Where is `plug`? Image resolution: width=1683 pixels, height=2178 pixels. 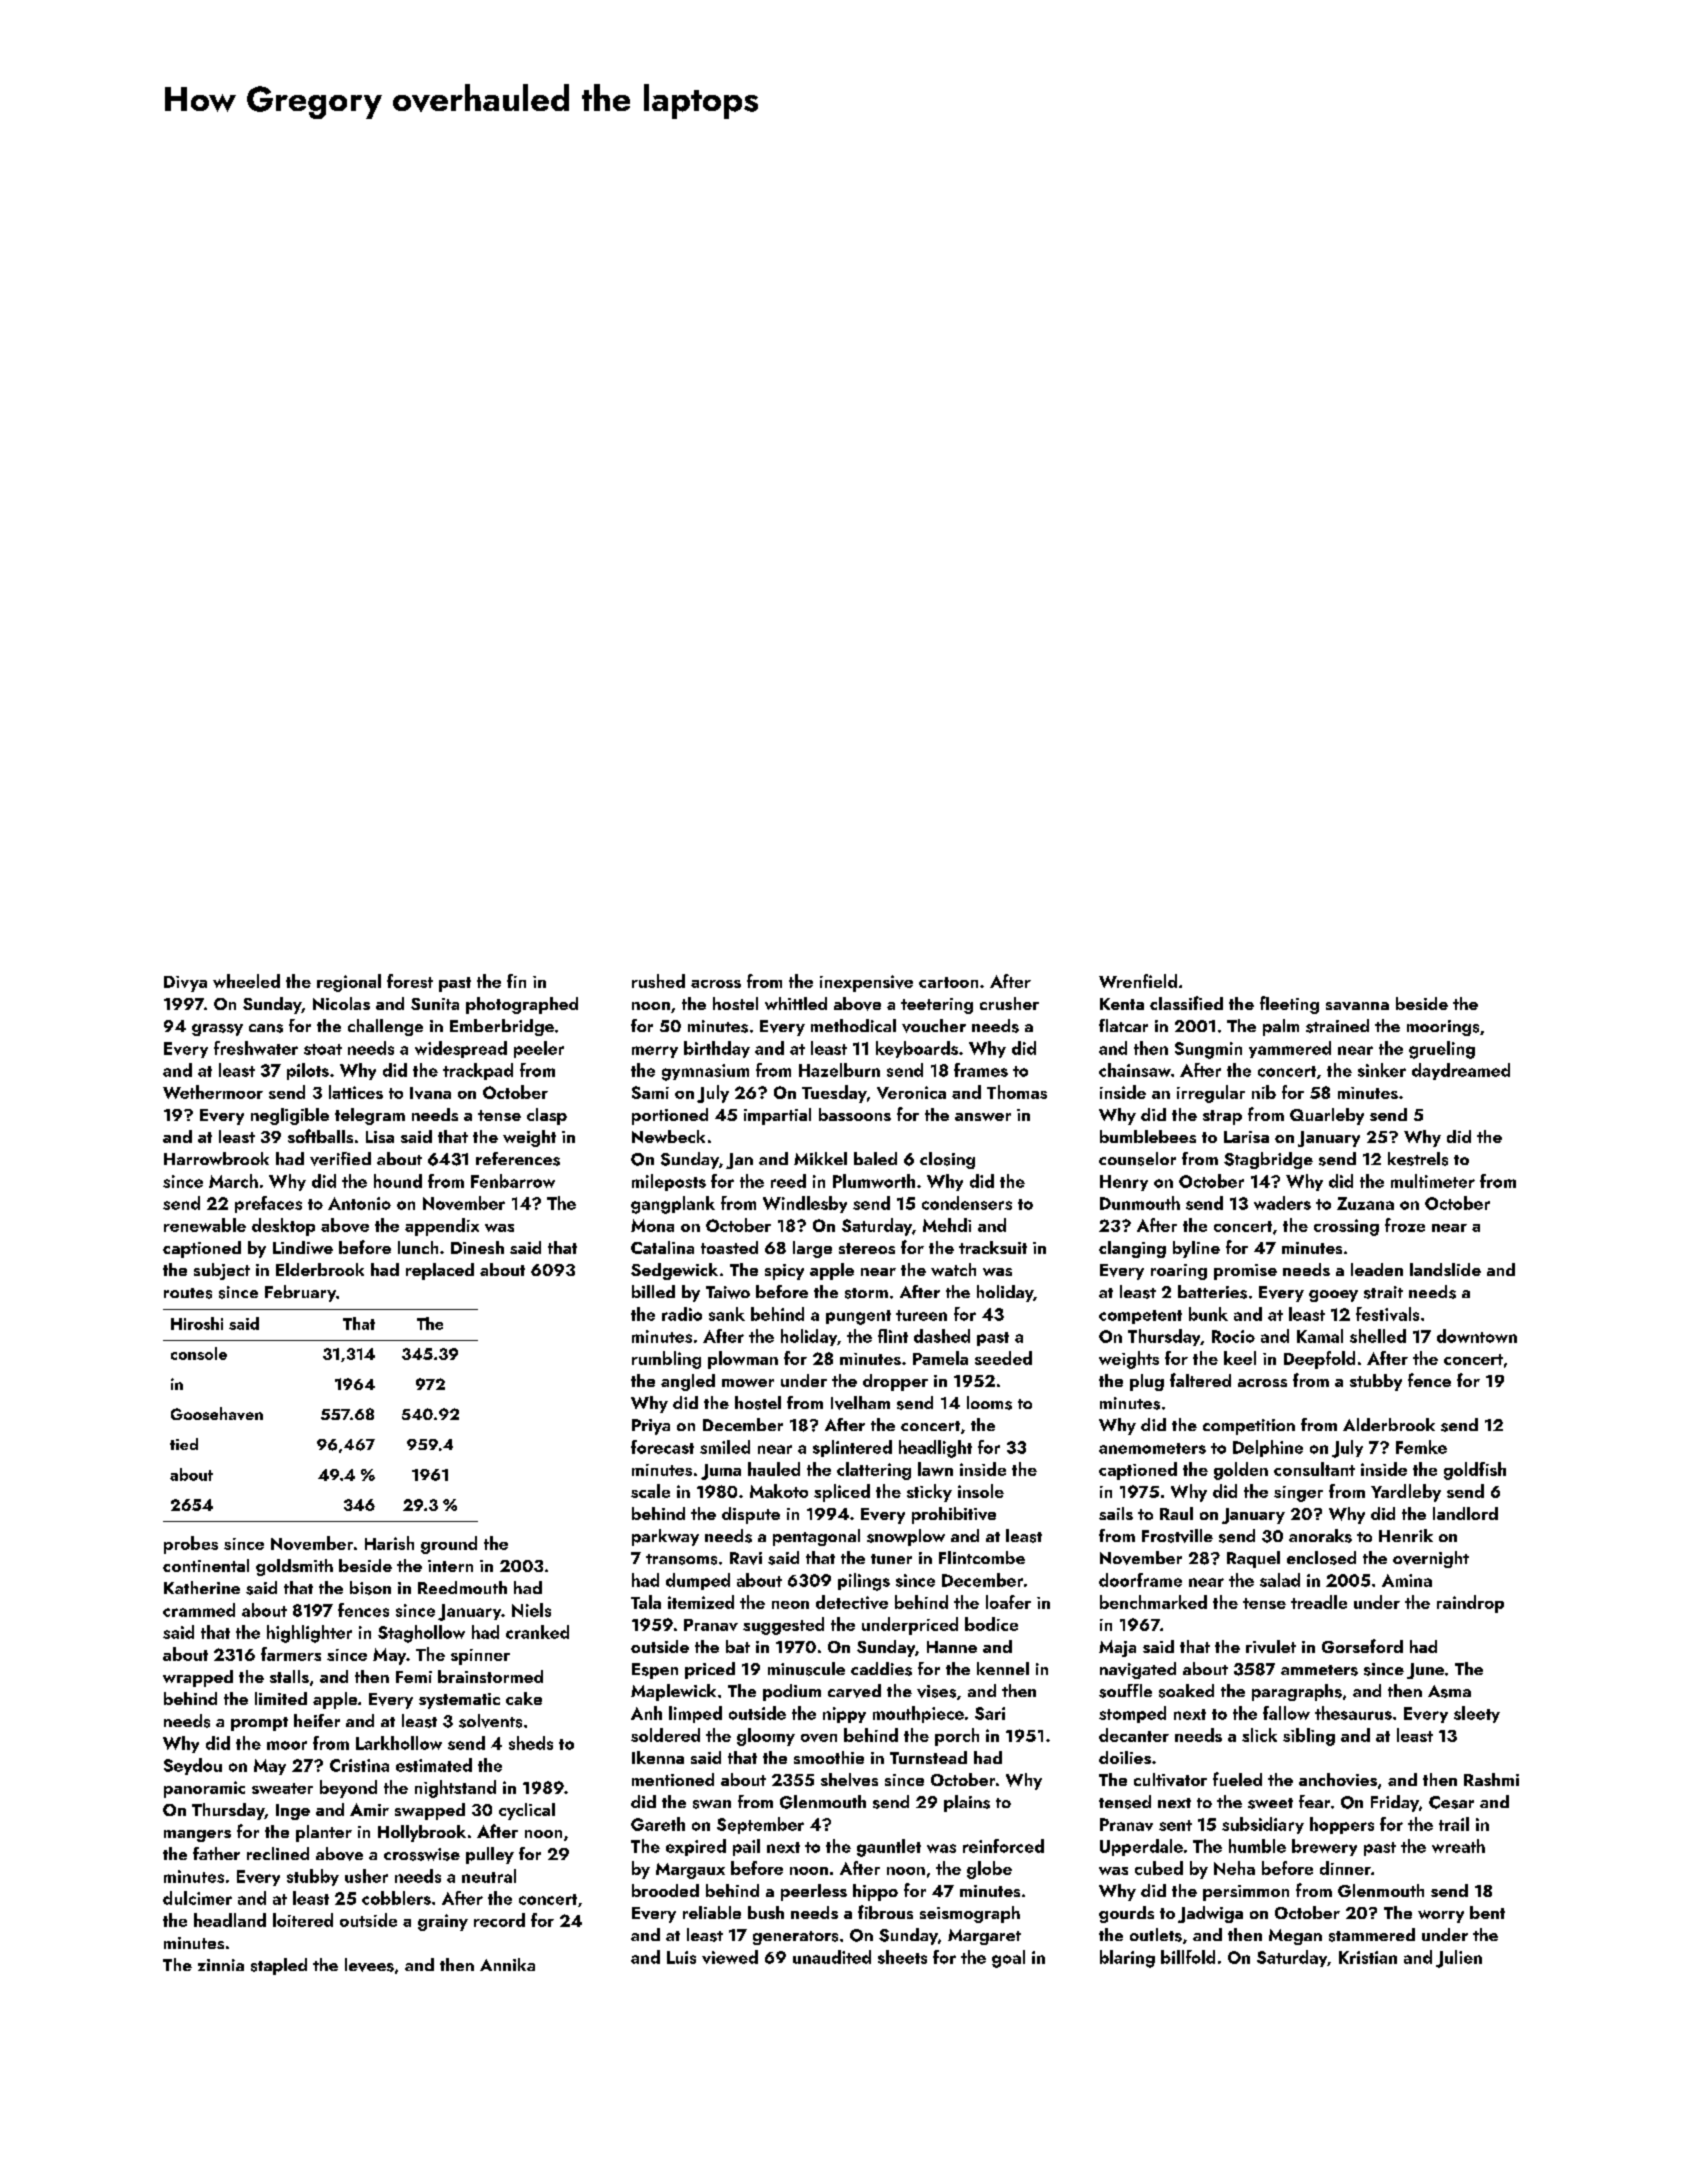 plug is located at coordinates (1147, 1382).
